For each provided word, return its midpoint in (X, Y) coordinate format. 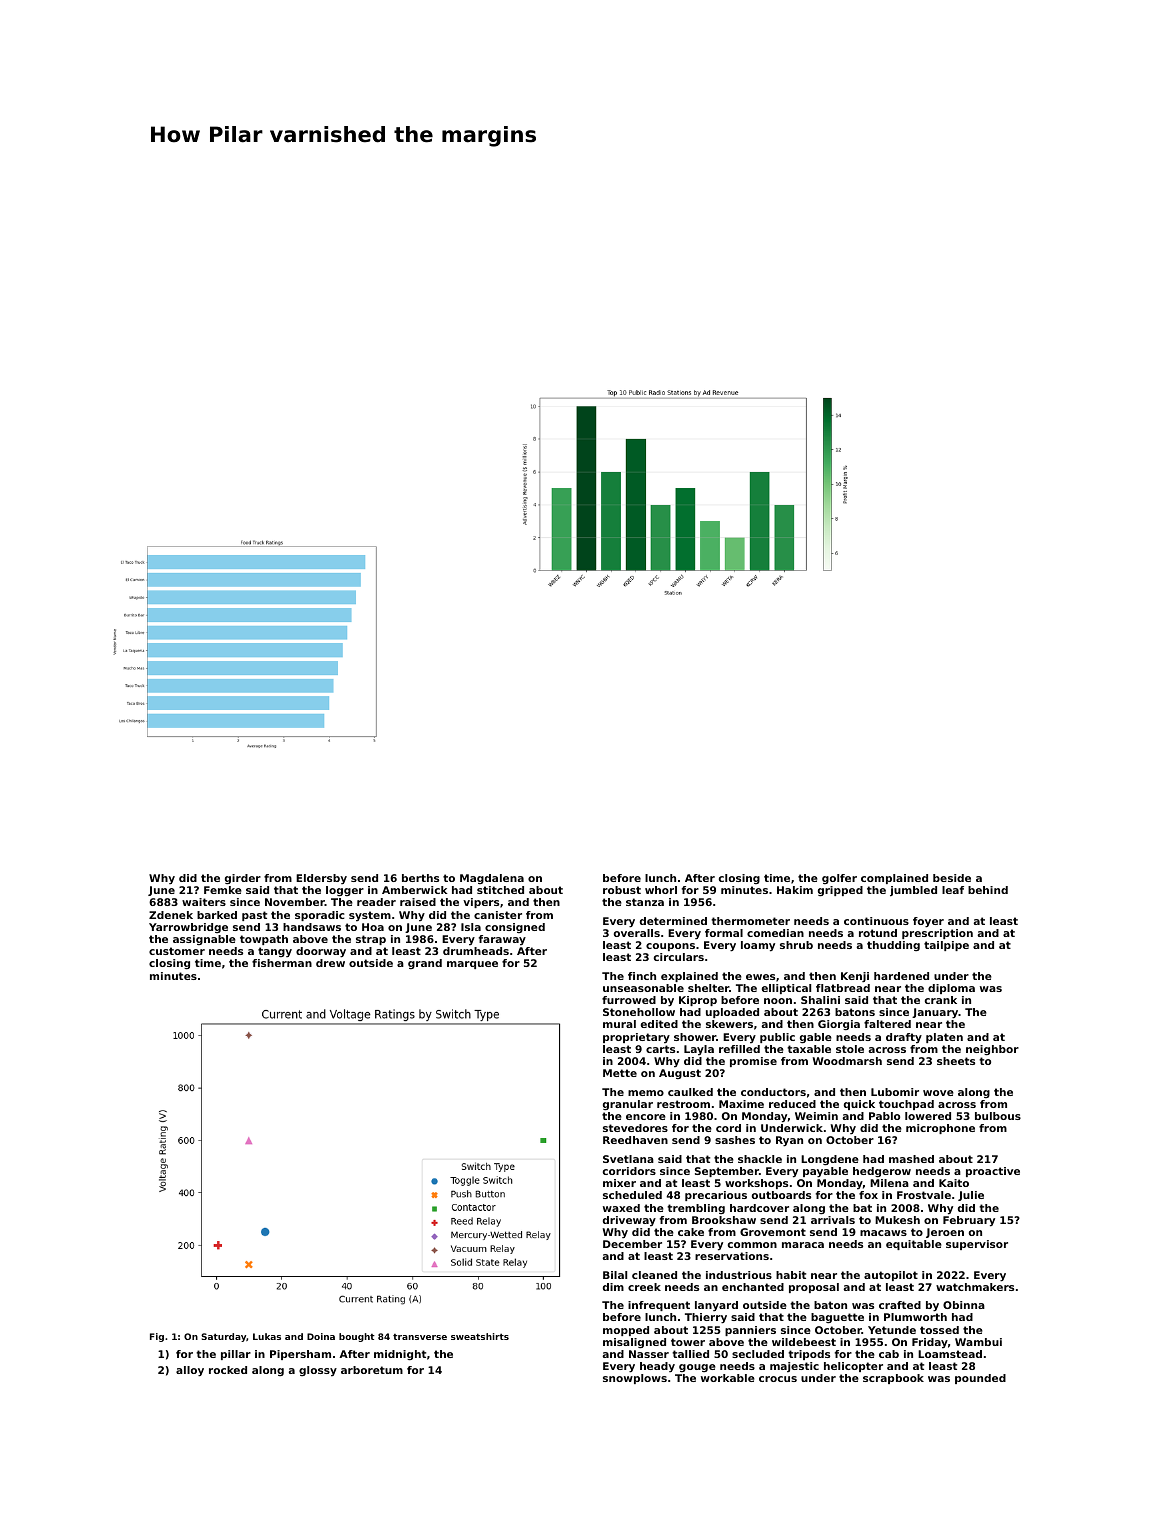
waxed (621, 1208)
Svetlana (628, 1159)
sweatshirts (480, 1336)
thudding (893, 946)
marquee (472, 965)
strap (371, 940)
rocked (228, 1370)
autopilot (891, 1276)
